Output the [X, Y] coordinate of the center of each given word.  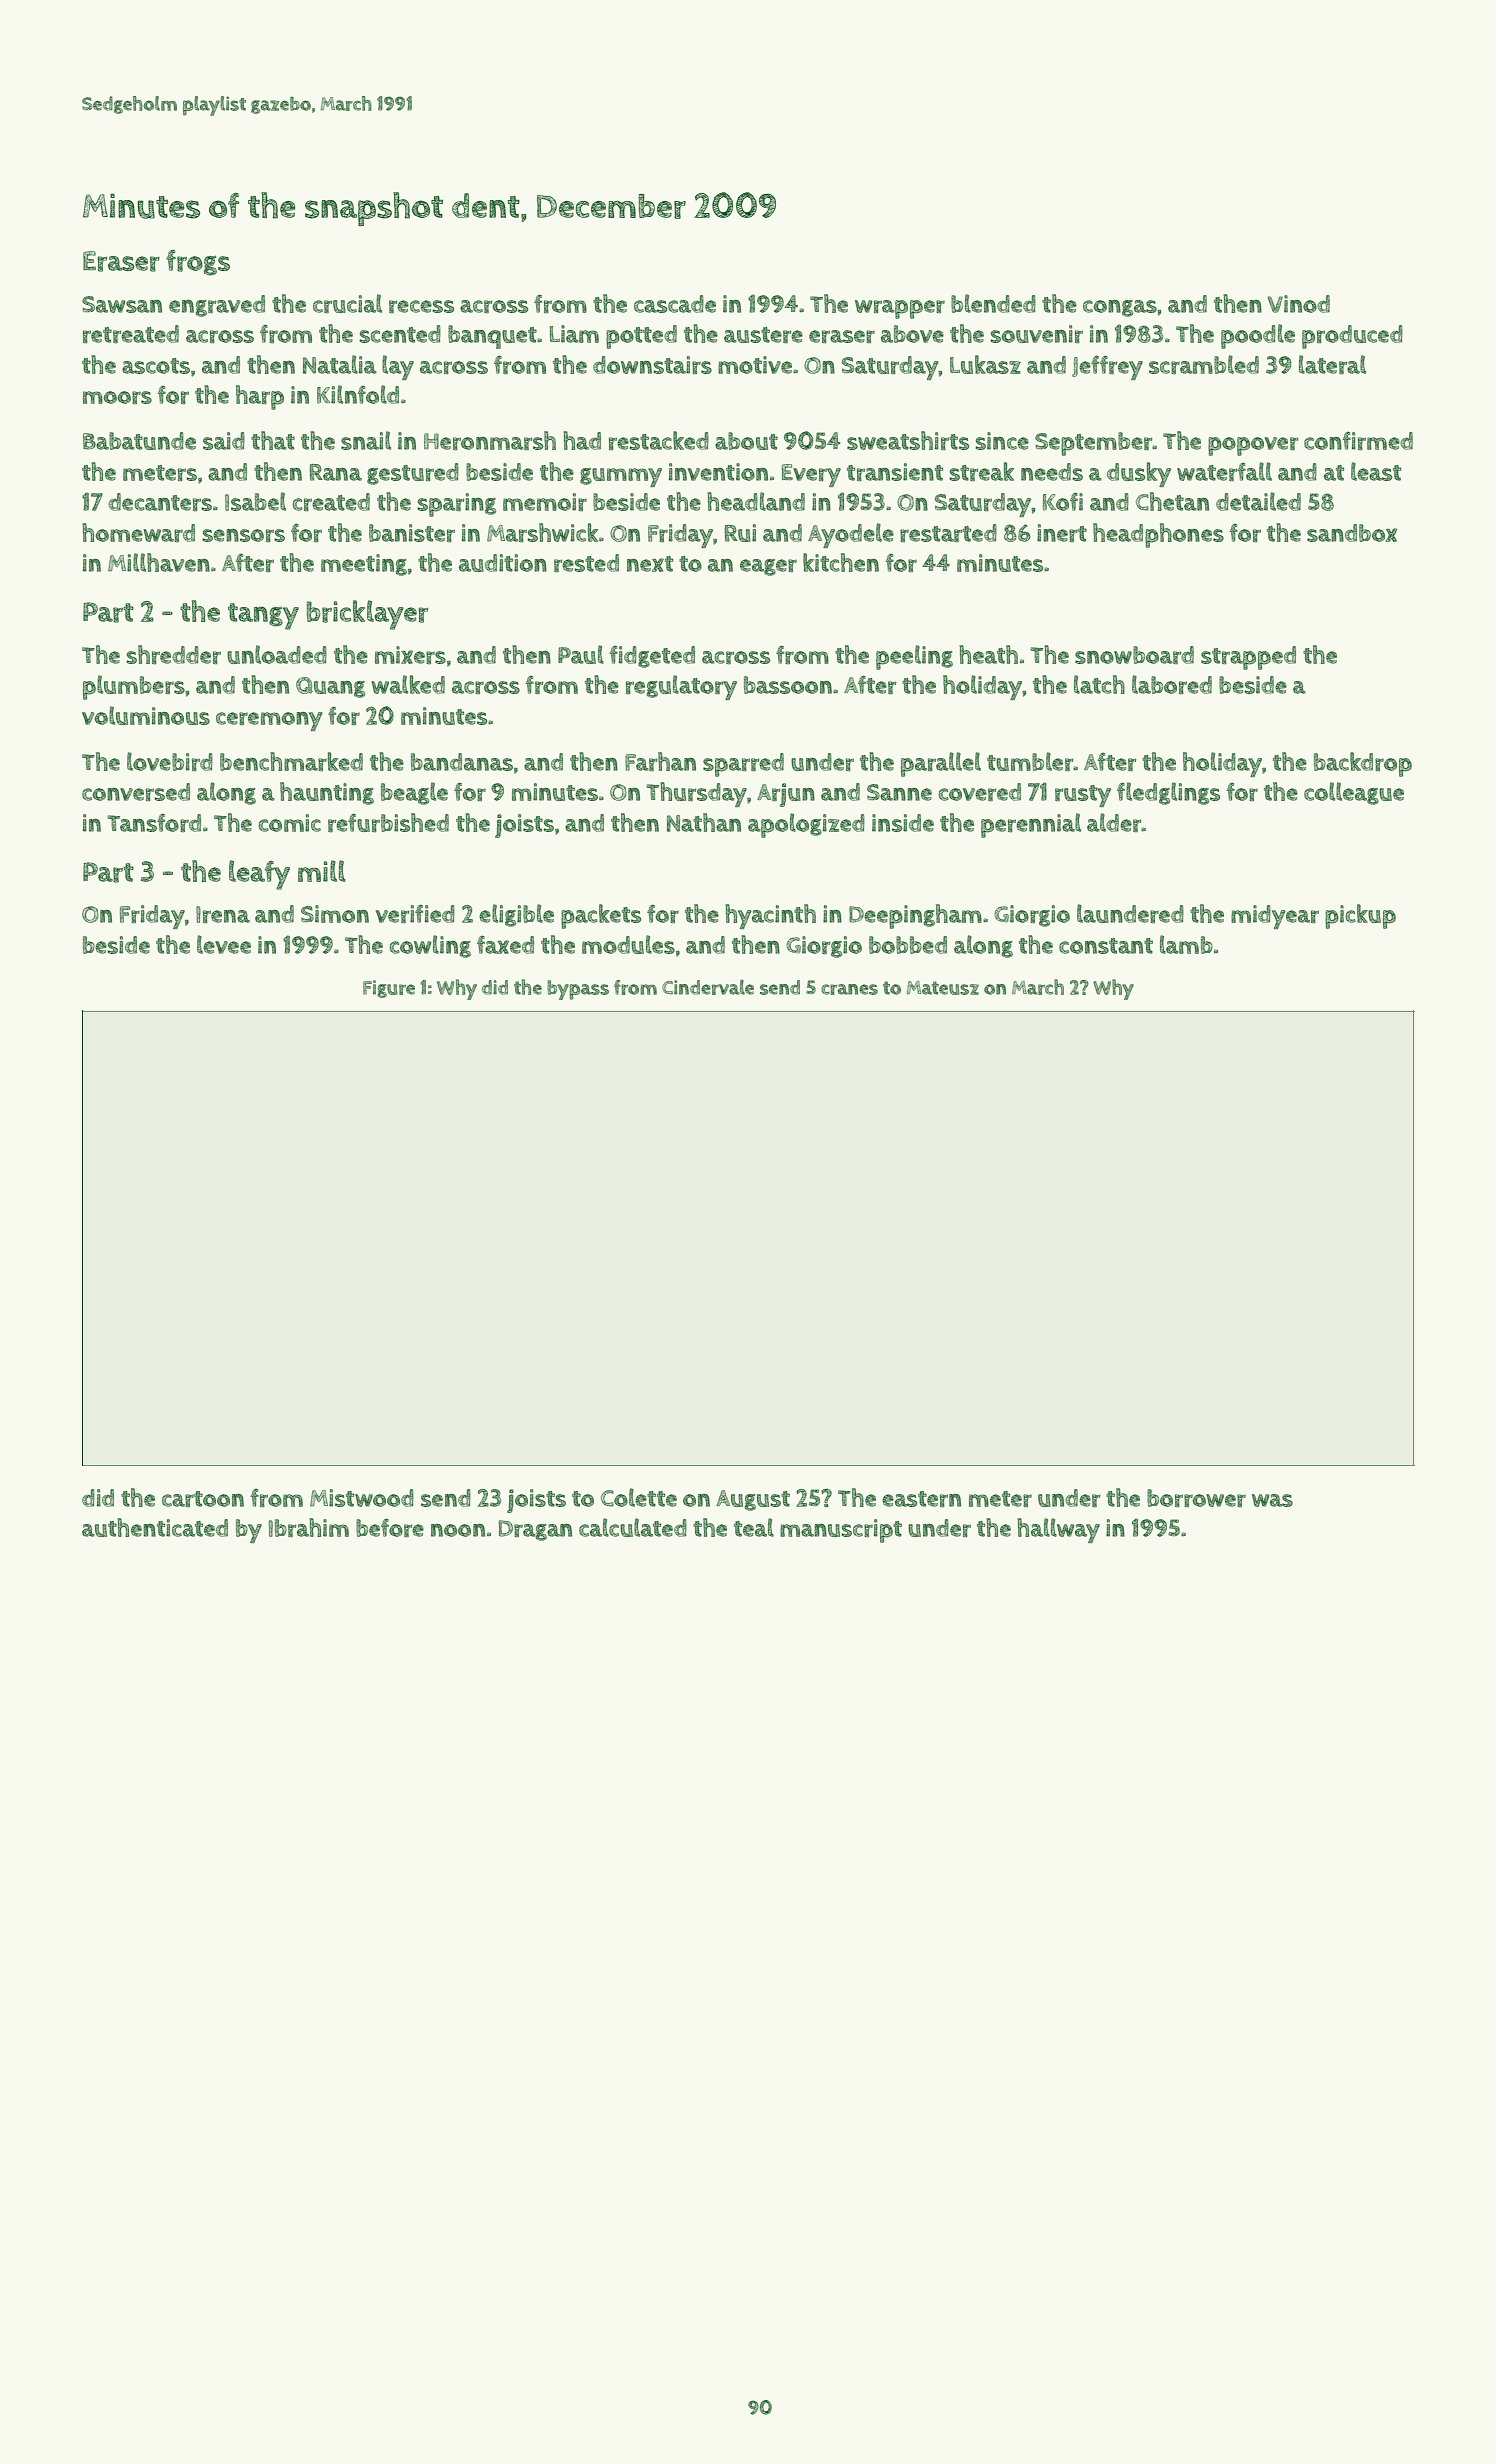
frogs [198, 263]
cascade [675, 304]
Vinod [1299, 304]
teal [754, 1527]
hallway [1058, 1530]
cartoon [203, 1499]
